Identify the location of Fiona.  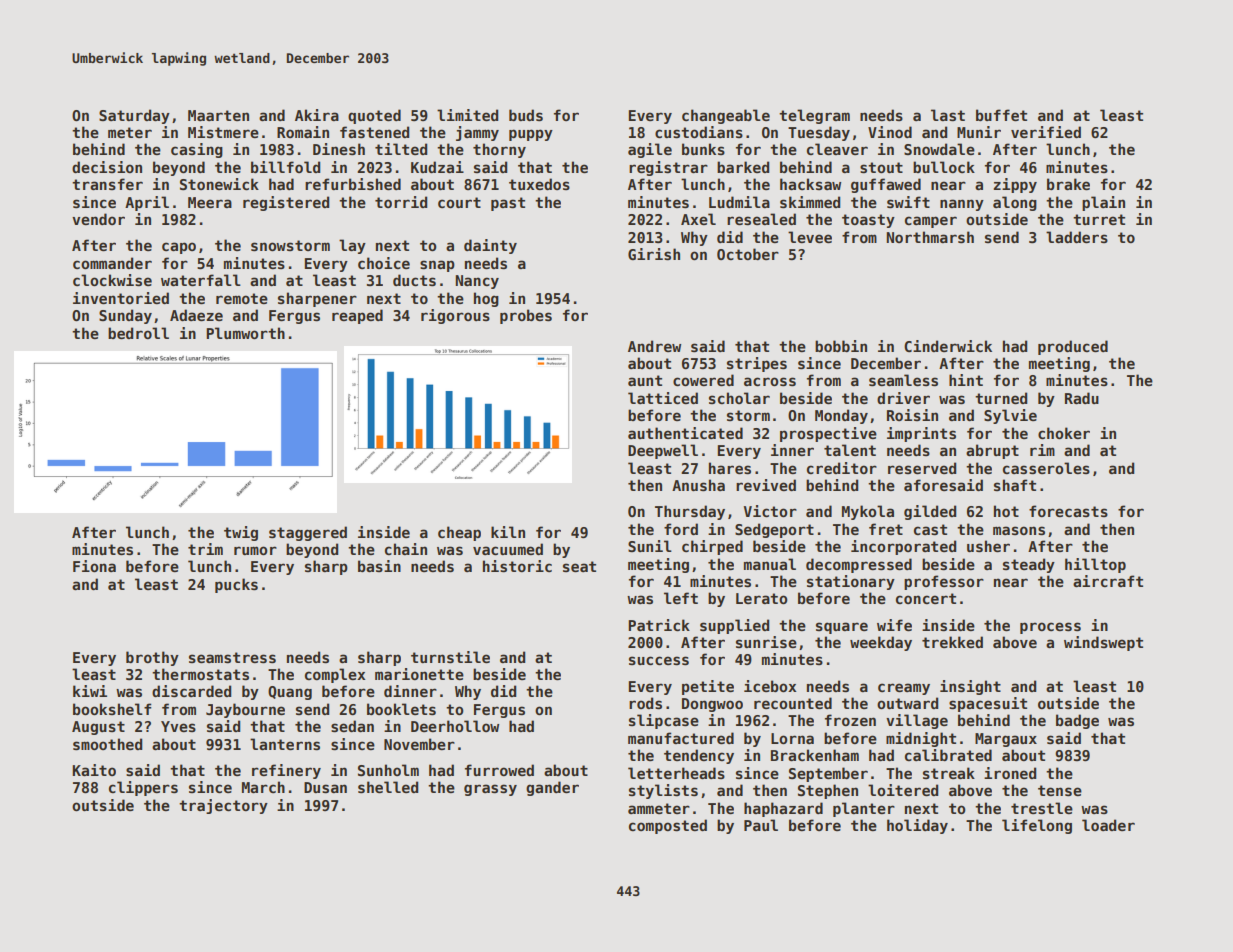
(94, 566).
